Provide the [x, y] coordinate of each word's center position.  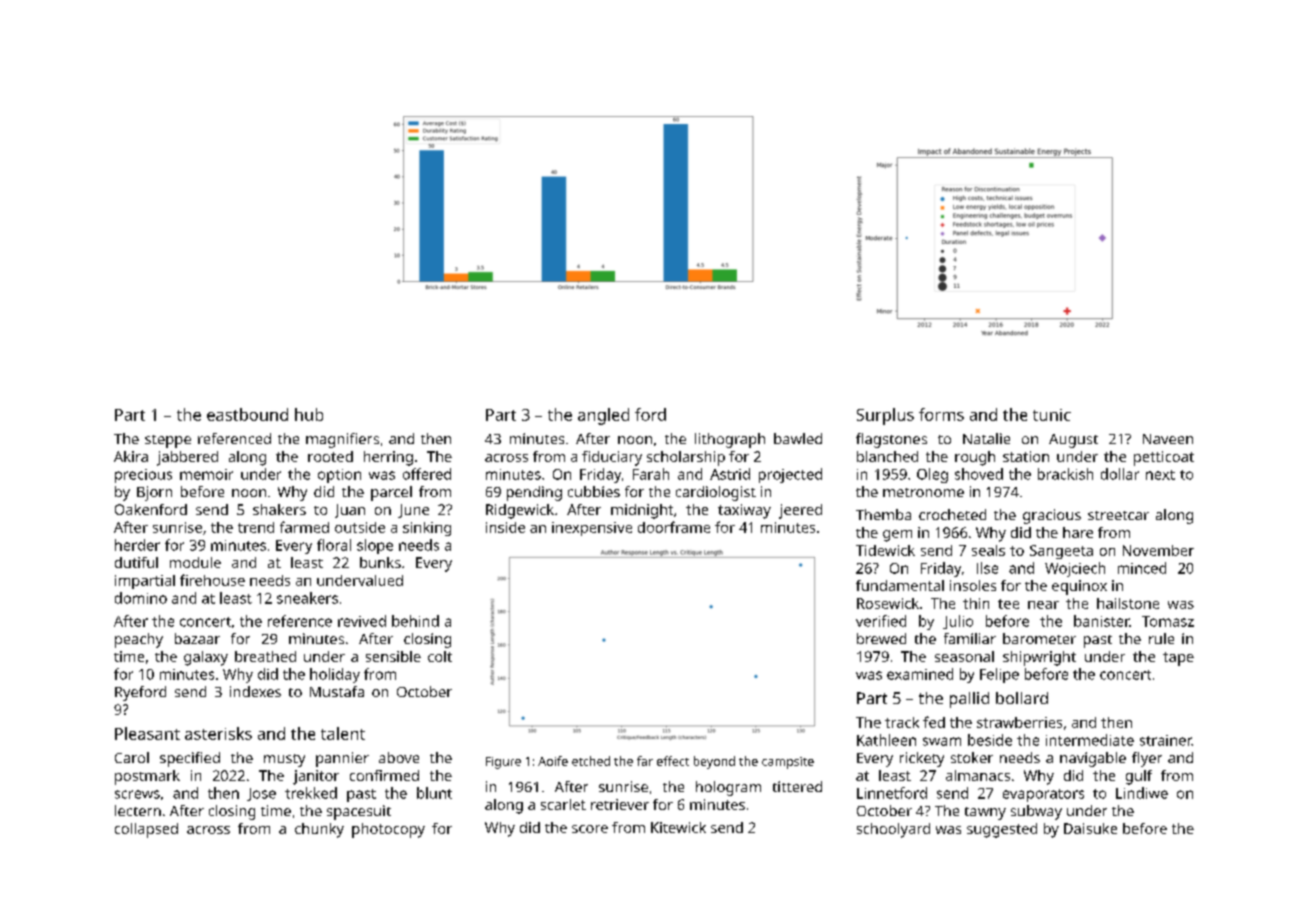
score [590, 829]
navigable [1093, 759]
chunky [319, 830]
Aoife [553, 761]
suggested [1002, 830]
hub [309, 414]
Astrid [730, 474]
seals [988, 550]
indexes [255, 691]
